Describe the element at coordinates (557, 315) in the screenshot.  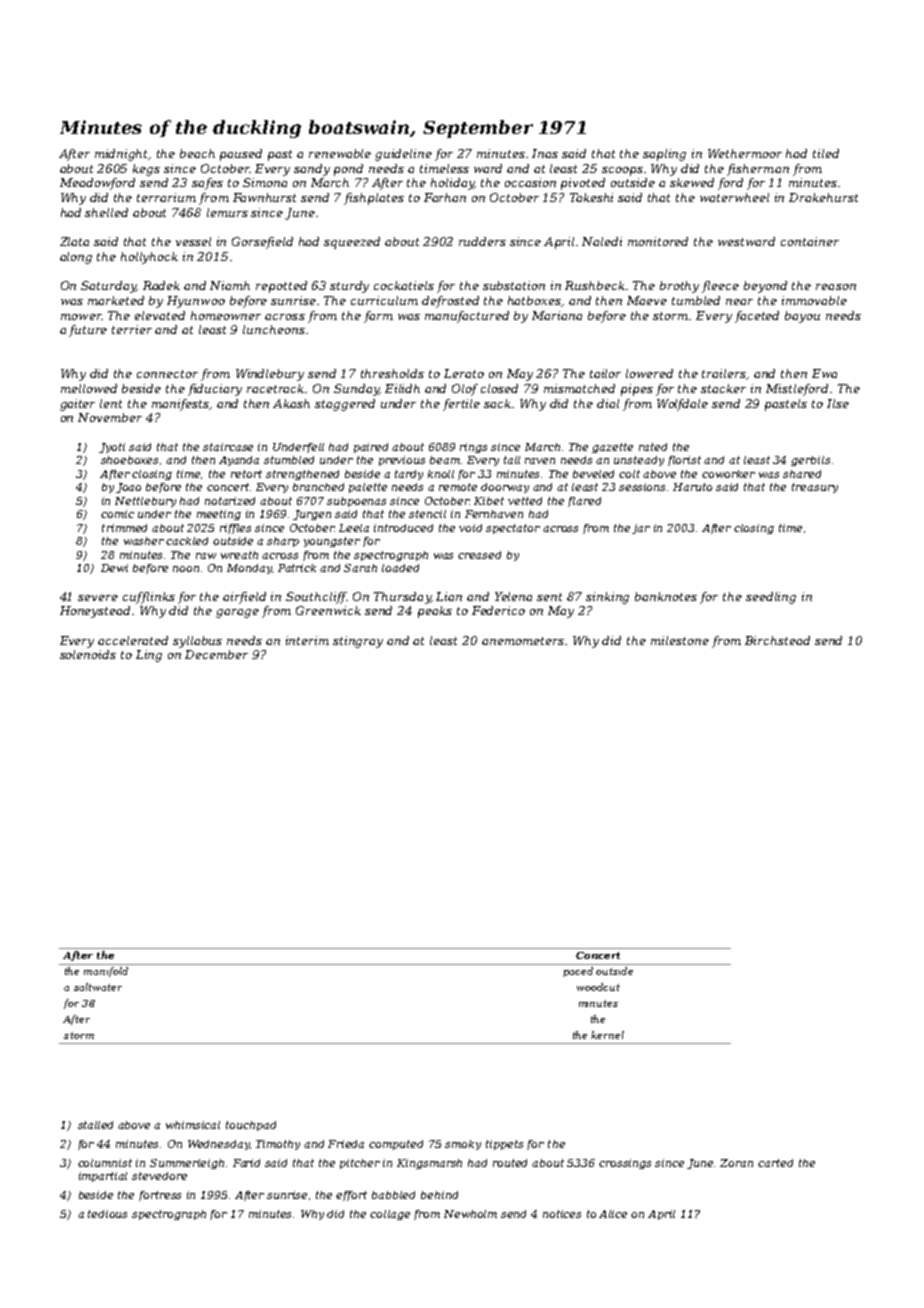
I see `Mariana` at that location.
